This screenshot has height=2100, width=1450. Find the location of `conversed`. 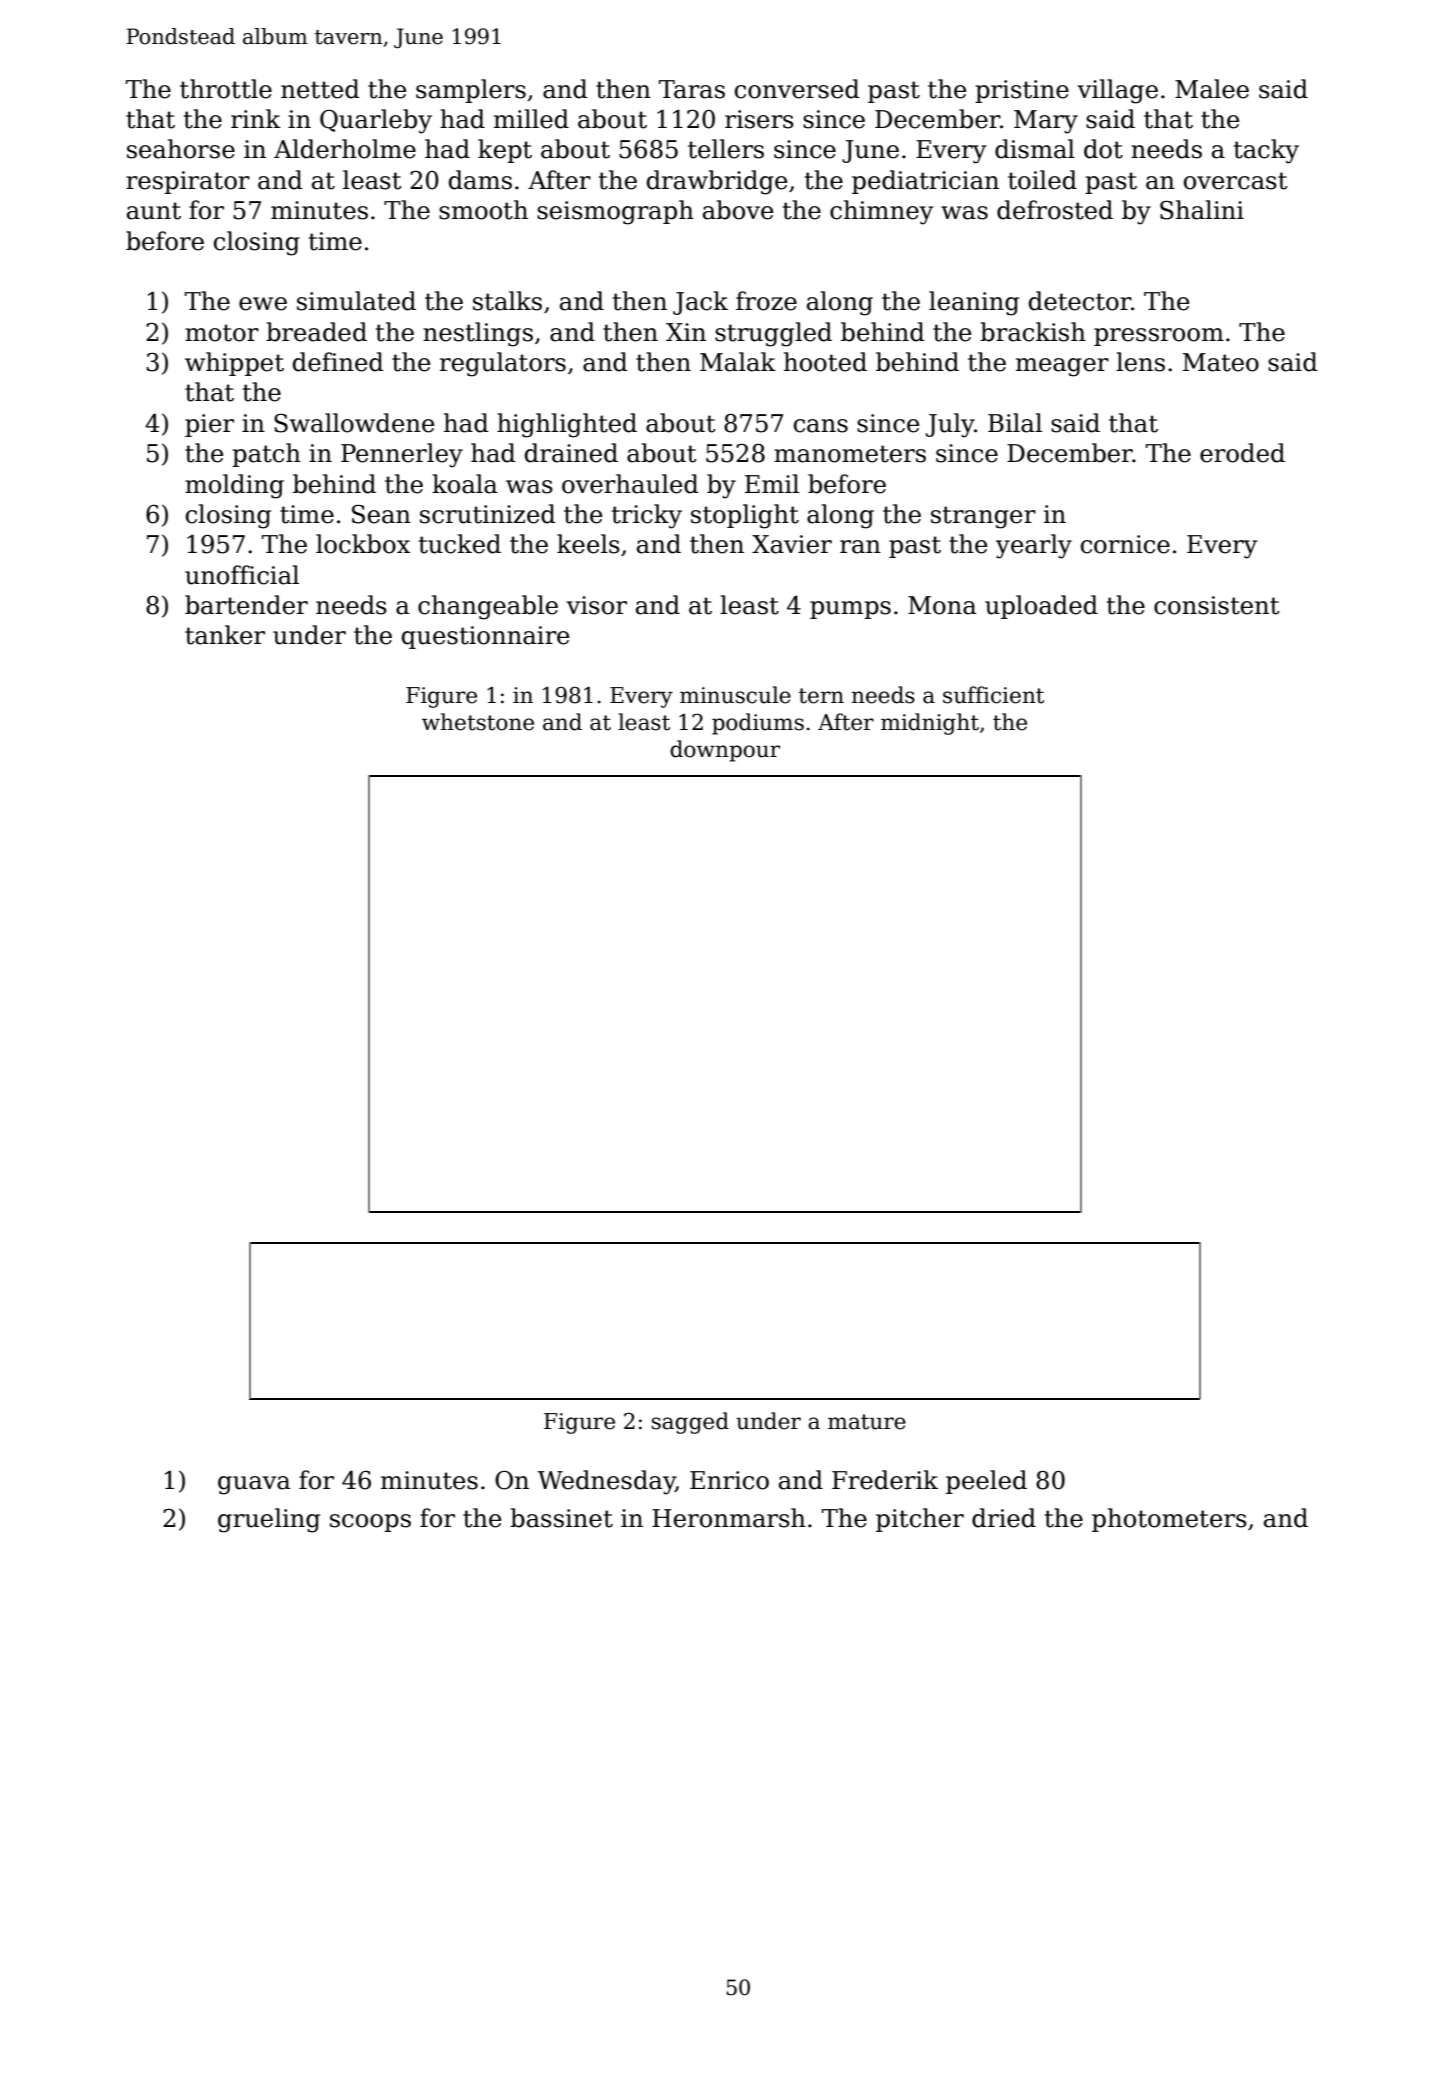

conversed is located at coordinates (797, 89).
